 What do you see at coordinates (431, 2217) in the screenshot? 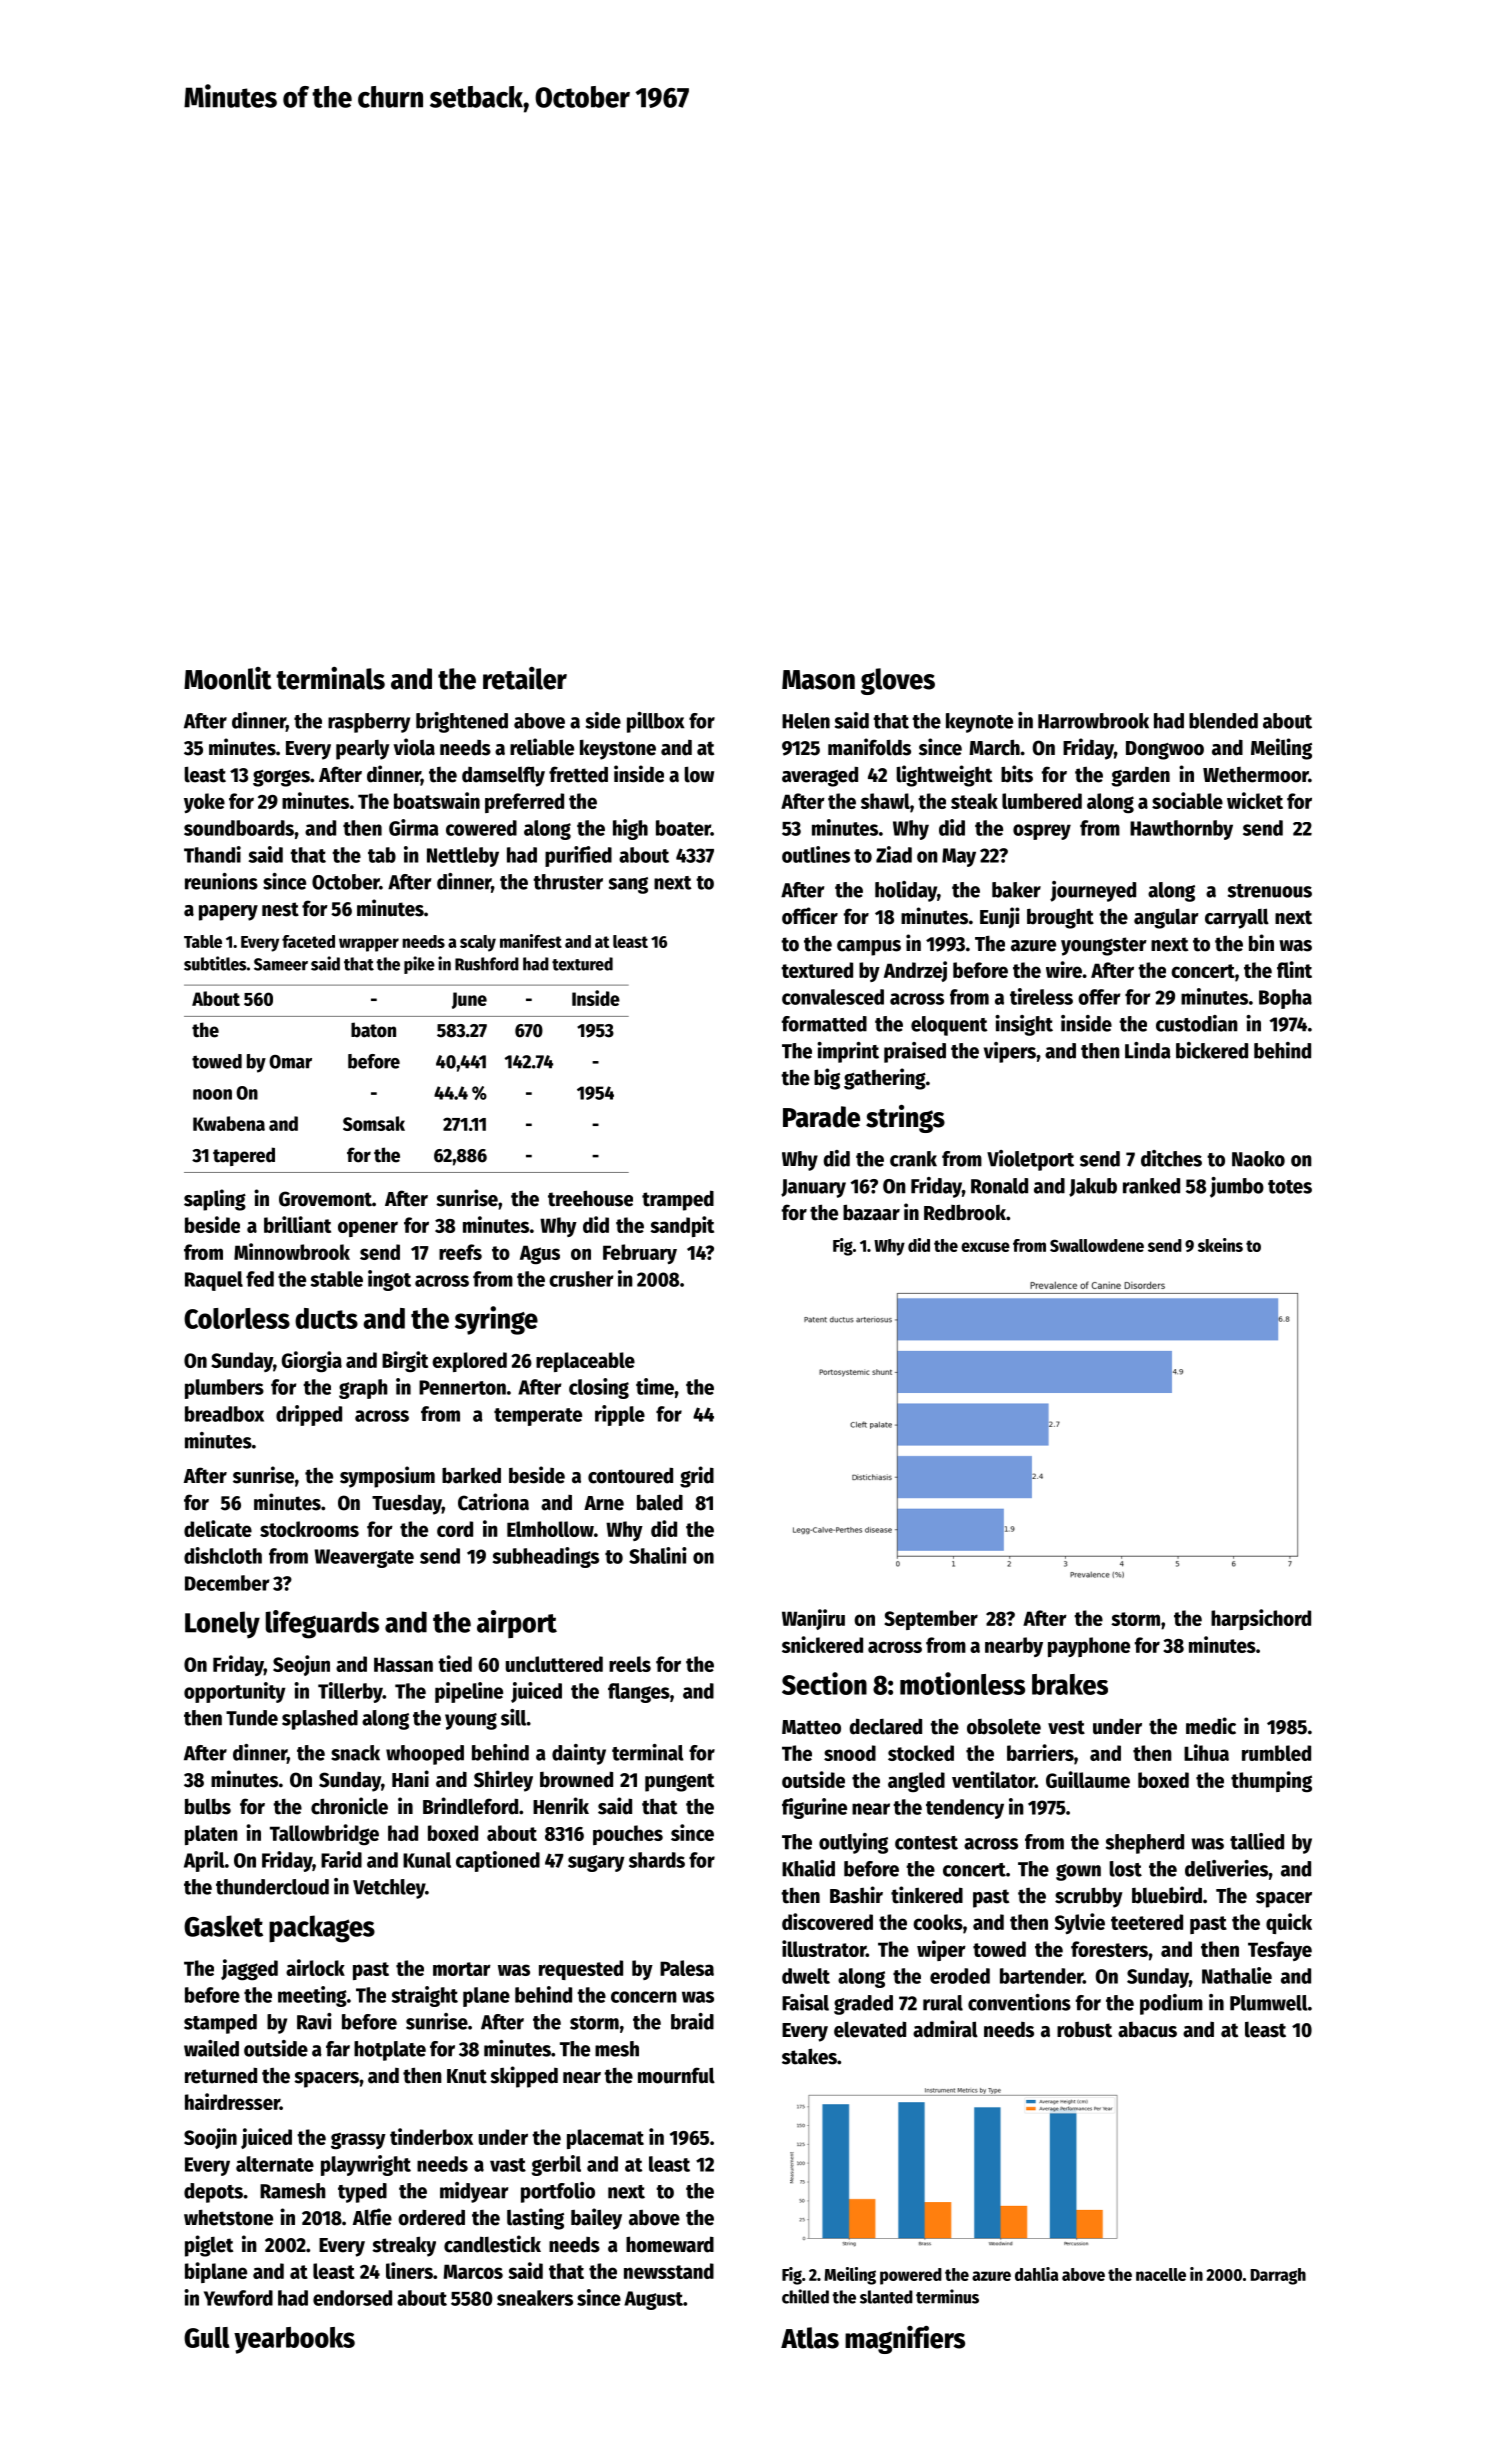
I see `ordered` at bounding box center [431, 2217].
